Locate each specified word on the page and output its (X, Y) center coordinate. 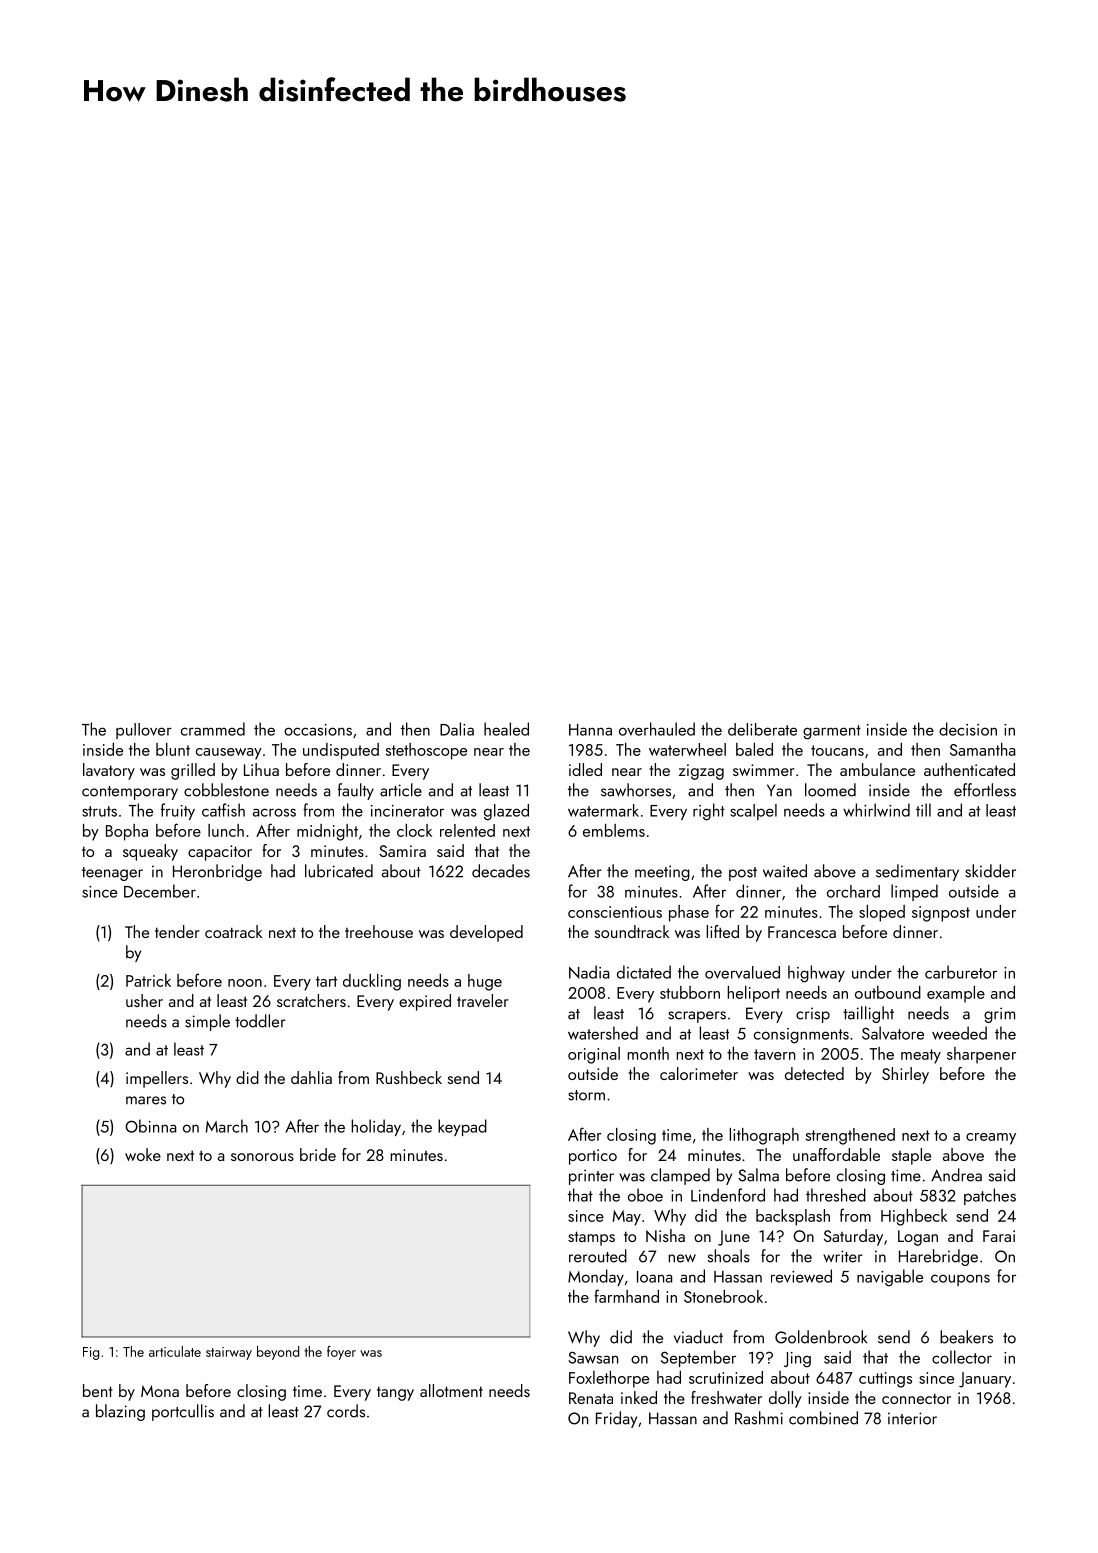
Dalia (457, 729)
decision (968, 729)
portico (593, 1157)
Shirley (905, 1075)
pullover (144, 731)
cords (346, 1411)
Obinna (150, 1126)
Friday (616, 1419)
